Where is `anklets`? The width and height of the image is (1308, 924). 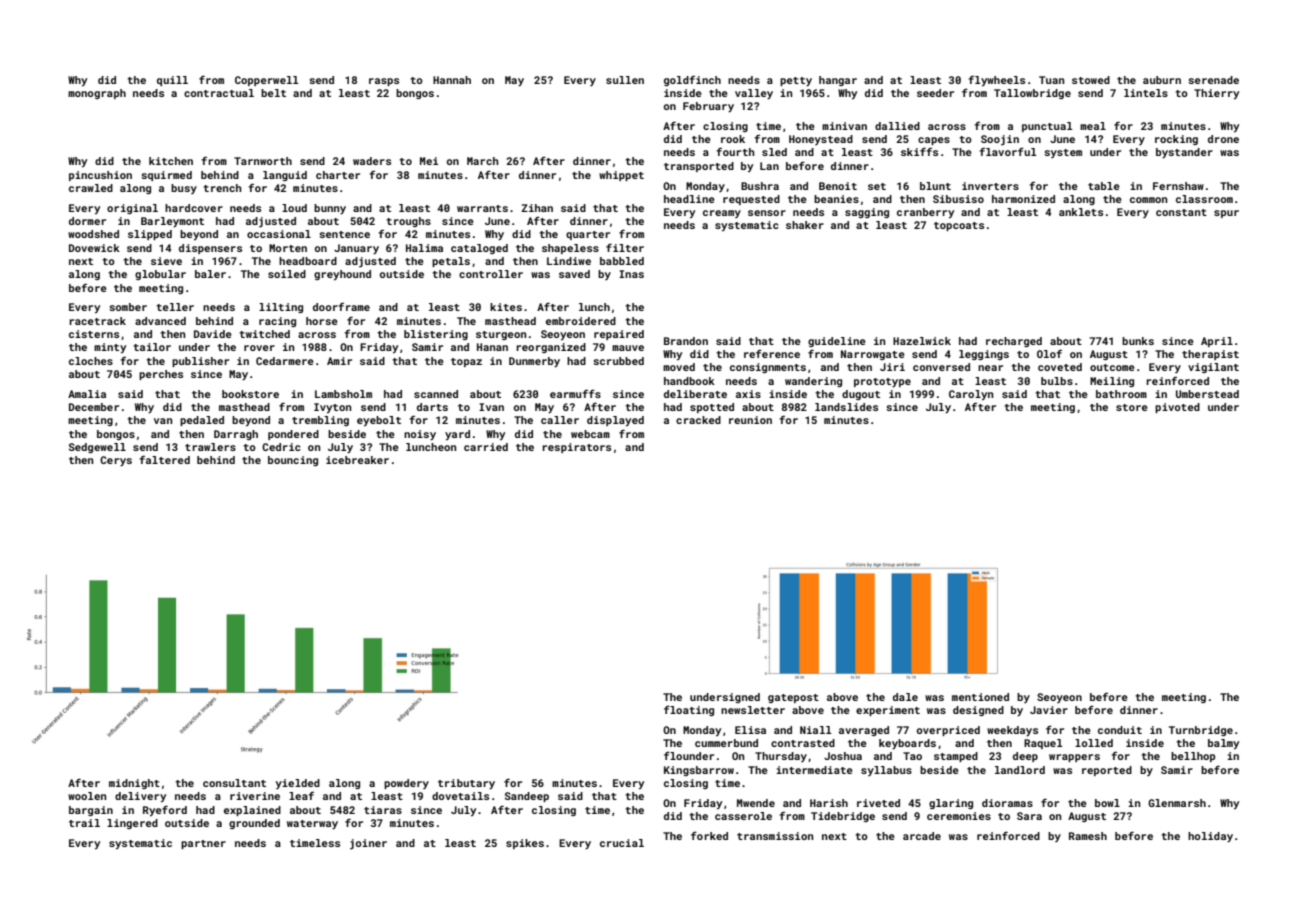 anklets is located at coordinates (1081, 212).
